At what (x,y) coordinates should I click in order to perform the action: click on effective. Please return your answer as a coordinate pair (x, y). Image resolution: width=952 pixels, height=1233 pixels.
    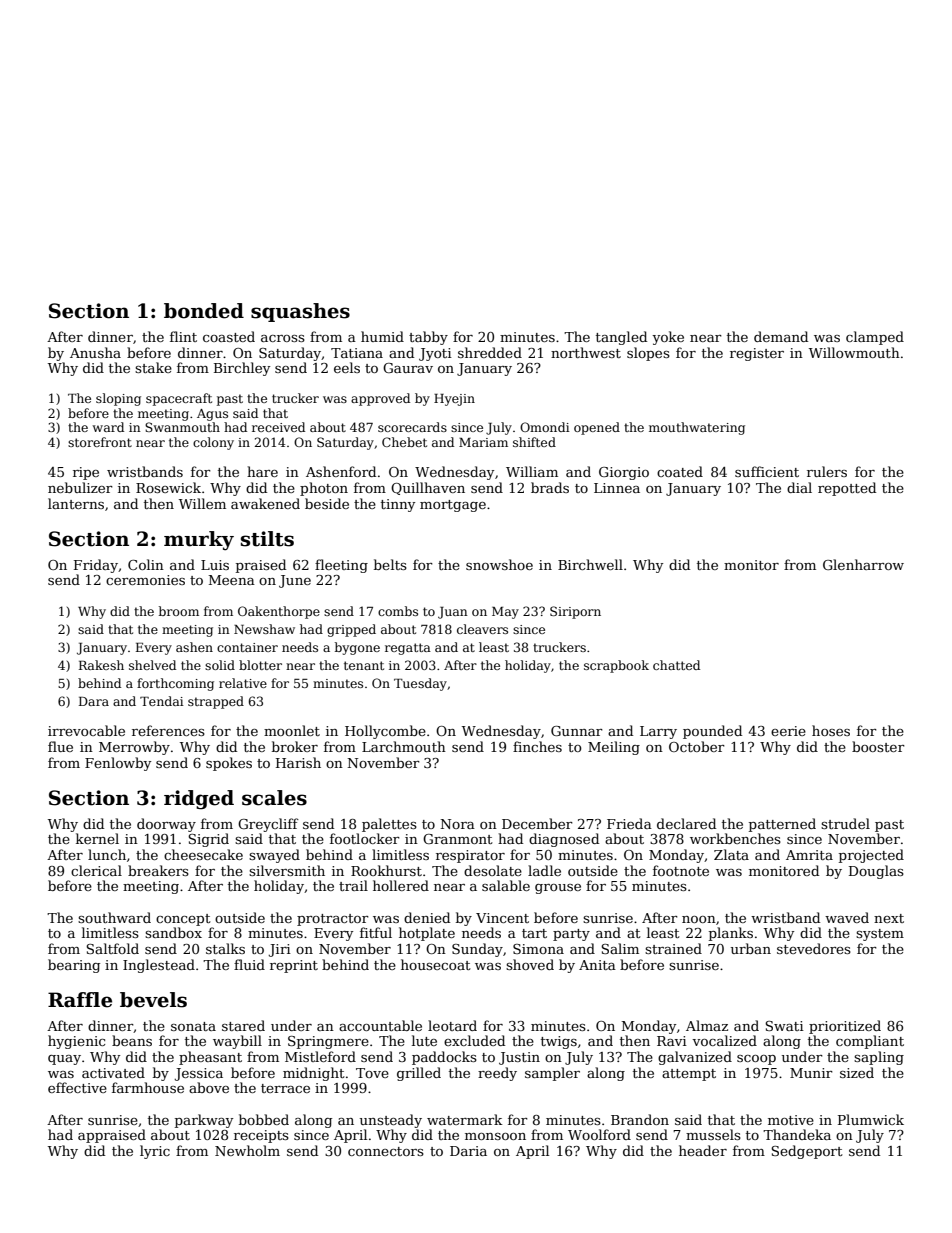
    Looking at the image, I should click on (77, 1087).
